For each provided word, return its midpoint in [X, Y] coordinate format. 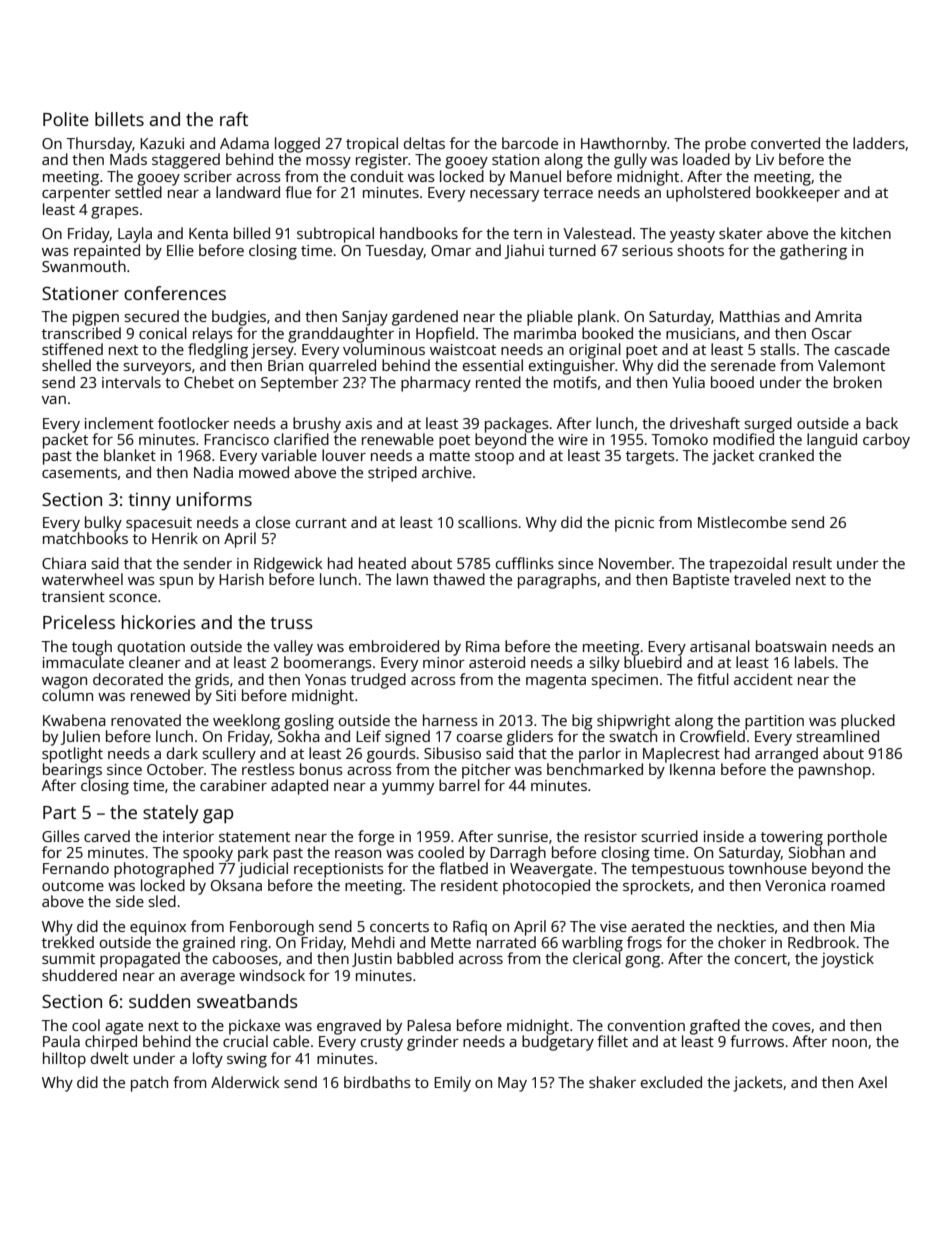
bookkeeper [798, 194]
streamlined [838, 736]
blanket [130, 455]
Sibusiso [452, 753]
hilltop [64, 1060]
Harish [241, 579]
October [175, 769]
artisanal [720, 646]
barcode [530, 143]
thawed [459, 579]
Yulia [688, 382]
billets [119, 119]
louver [344, 455]
